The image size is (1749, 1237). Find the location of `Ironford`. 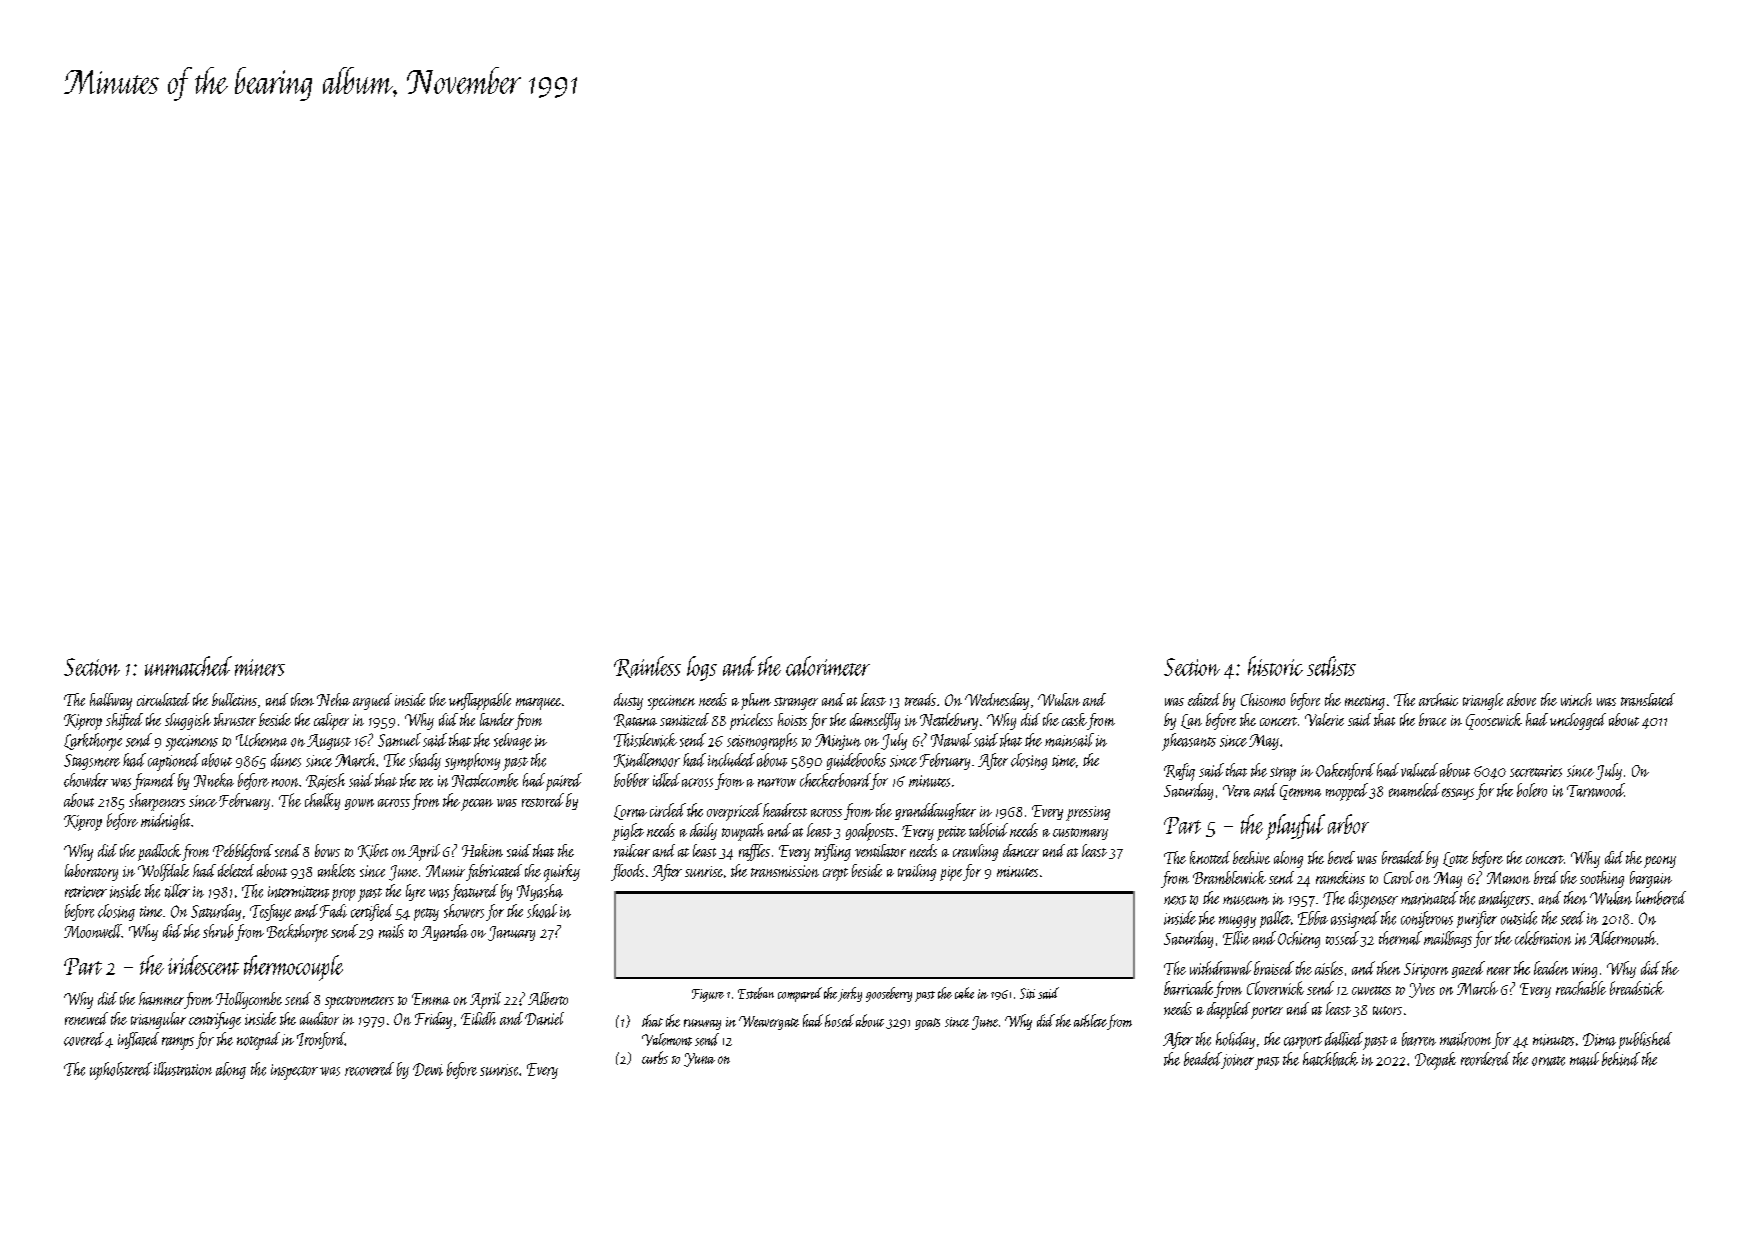

Ironford is located at coordinates (321, 1040).
